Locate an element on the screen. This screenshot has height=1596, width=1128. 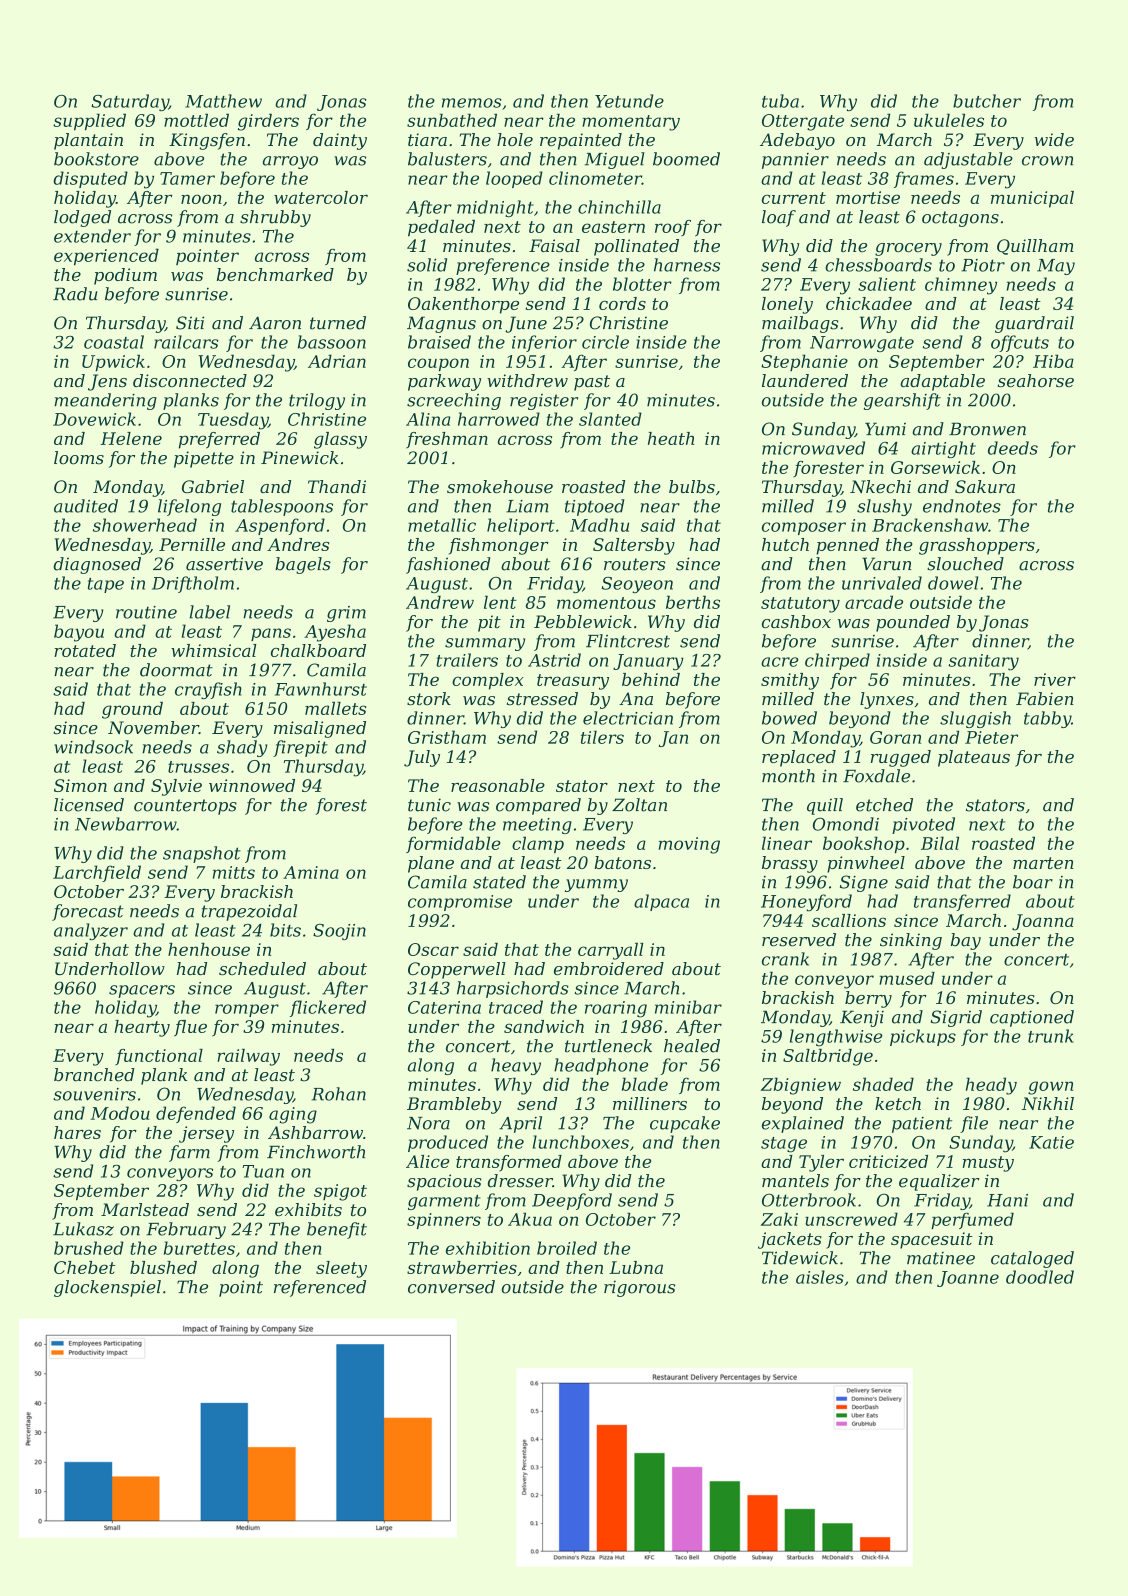
plateaus is located at coordinates (974, 758).
